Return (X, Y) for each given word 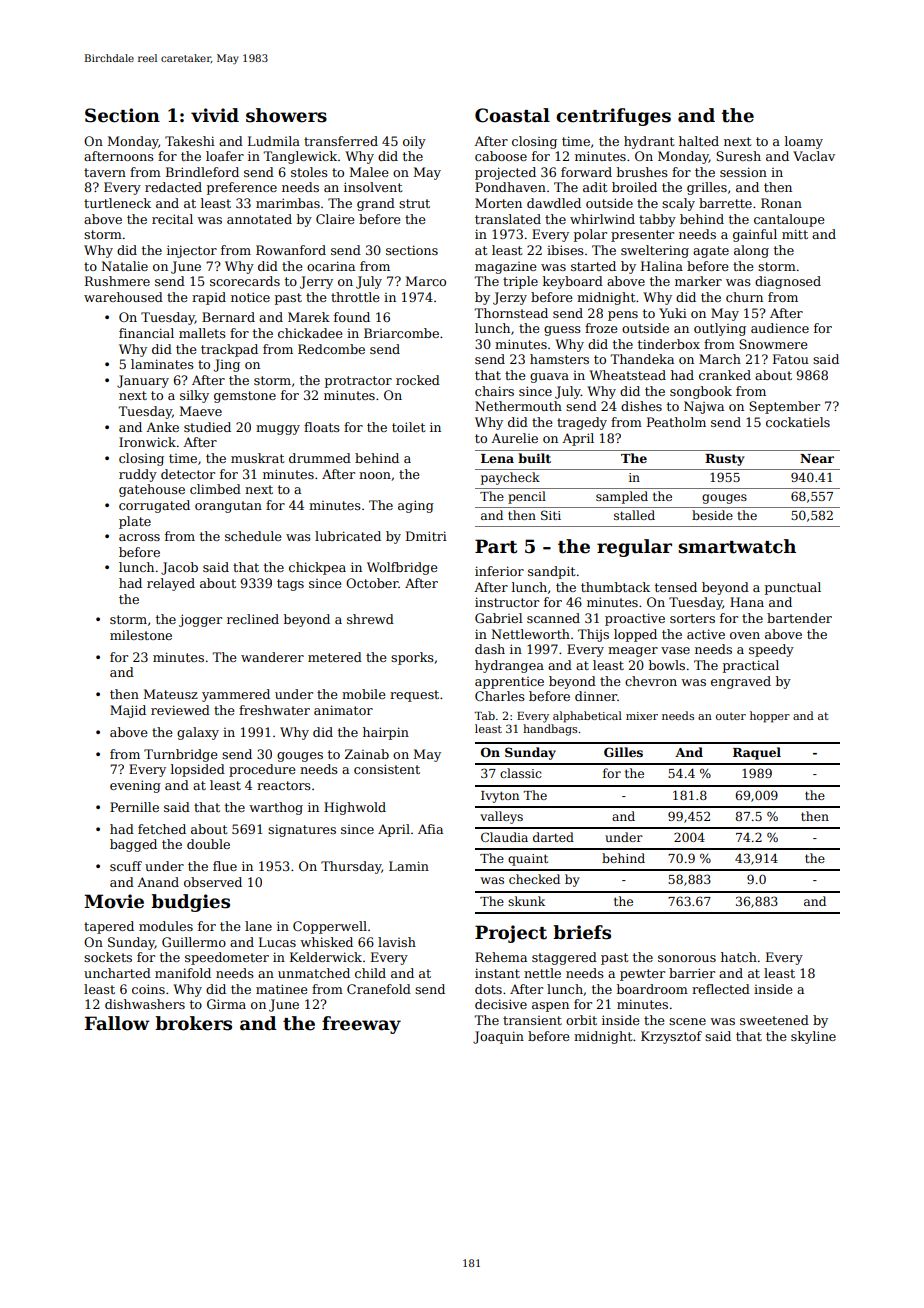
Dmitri (426, 536)
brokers (193, 1023)
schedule (253, 536)
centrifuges (613, 117)
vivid (215, 115)
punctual (793, 588)
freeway (361, 1025)
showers (286, 115)
